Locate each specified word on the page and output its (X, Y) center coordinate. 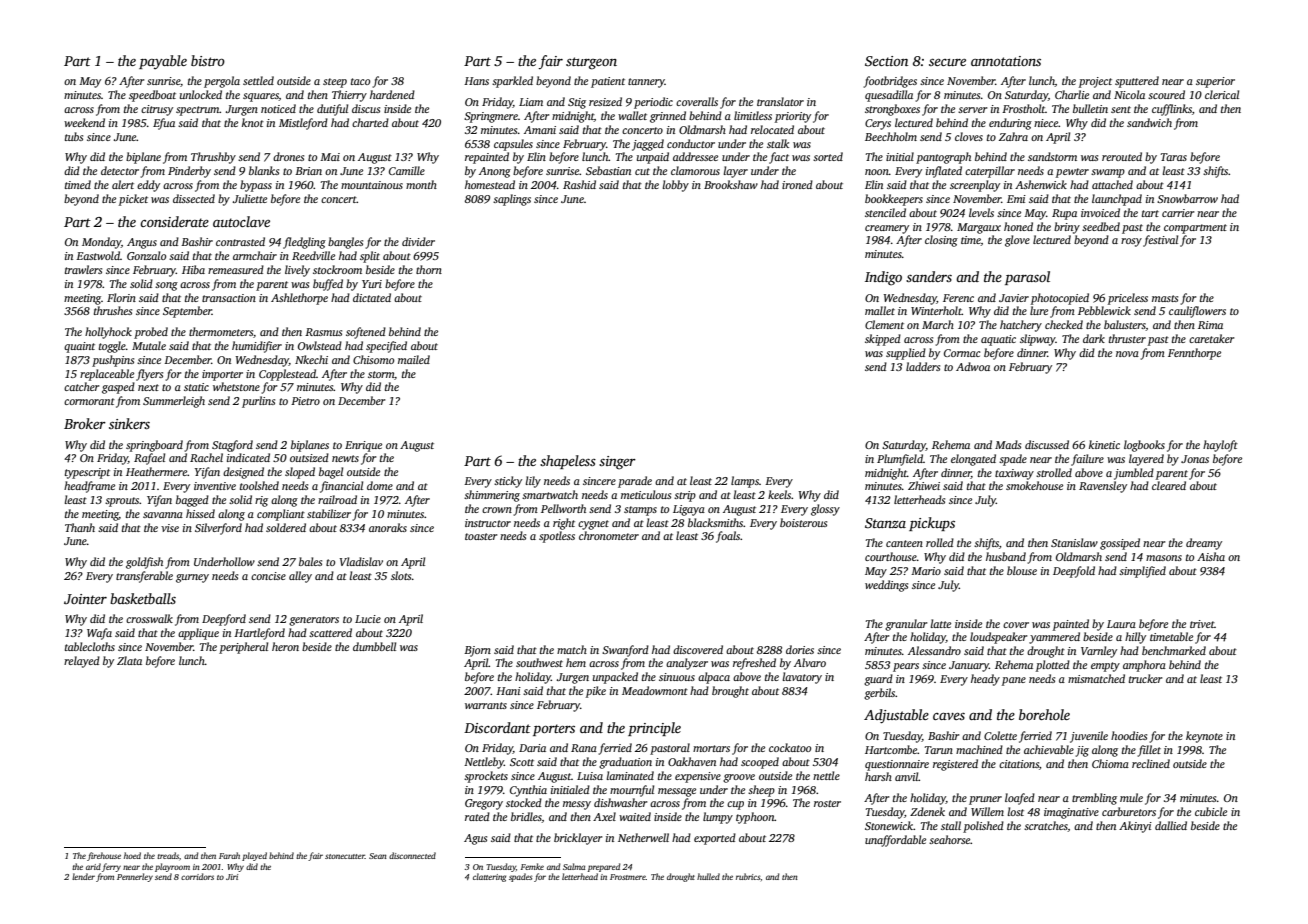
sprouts (122, 502)
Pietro (305, 401)
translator (780, 101)
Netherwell (643, 837)
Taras (1174, 157)
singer (617, 463)
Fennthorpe (1194, 354)
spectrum (198, 111)
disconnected (412, 855)
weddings (886, 586)
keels (779, 494)
